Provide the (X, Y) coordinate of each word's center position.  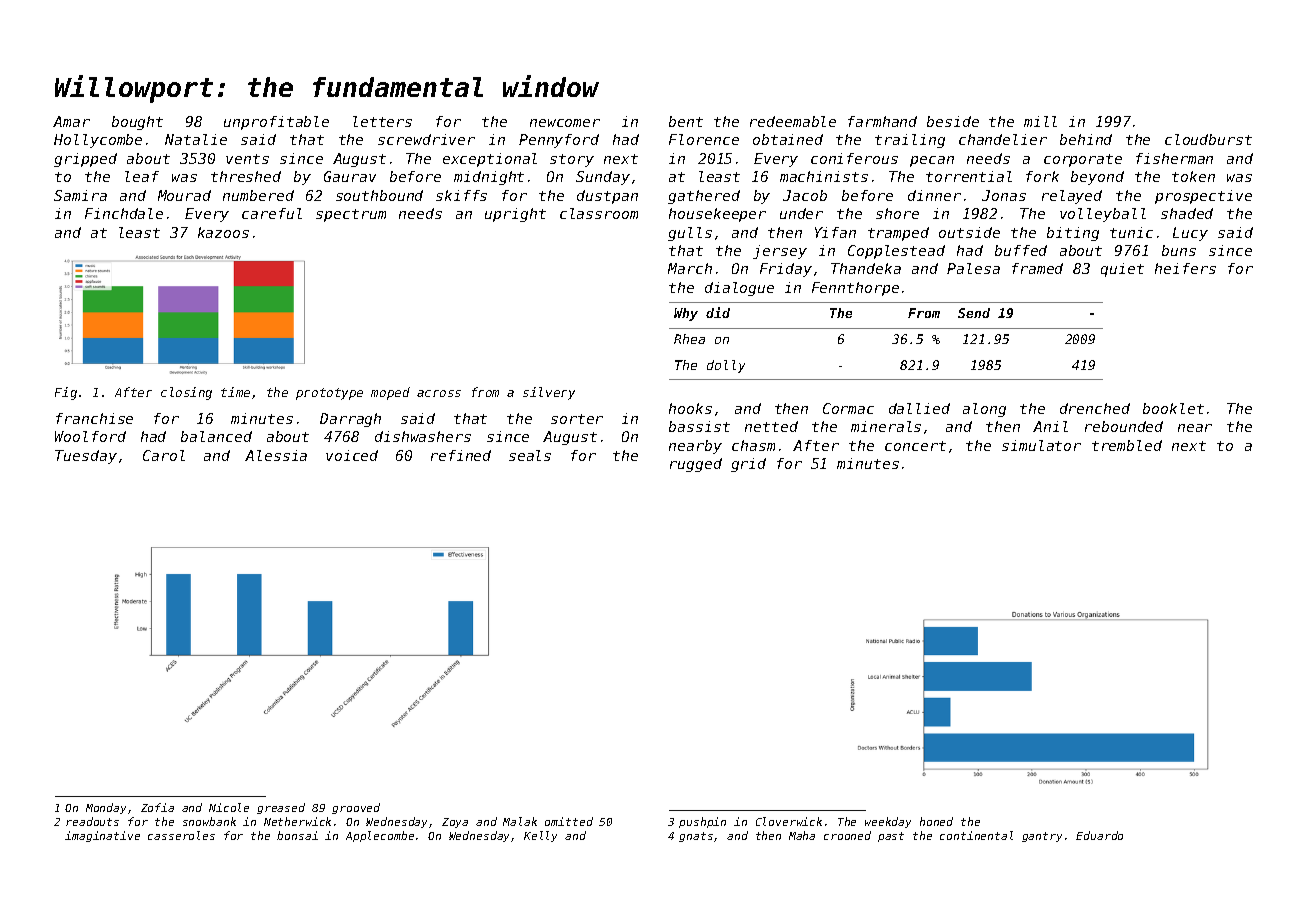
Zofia (157, 807)
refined (461, 455)
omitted (569, 821)
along (984, 410)
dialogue (739, 289)
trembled (1127, 445)
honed (936, 821)
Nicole (229, 807)
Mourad (184, 195)
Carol (164, 455)
